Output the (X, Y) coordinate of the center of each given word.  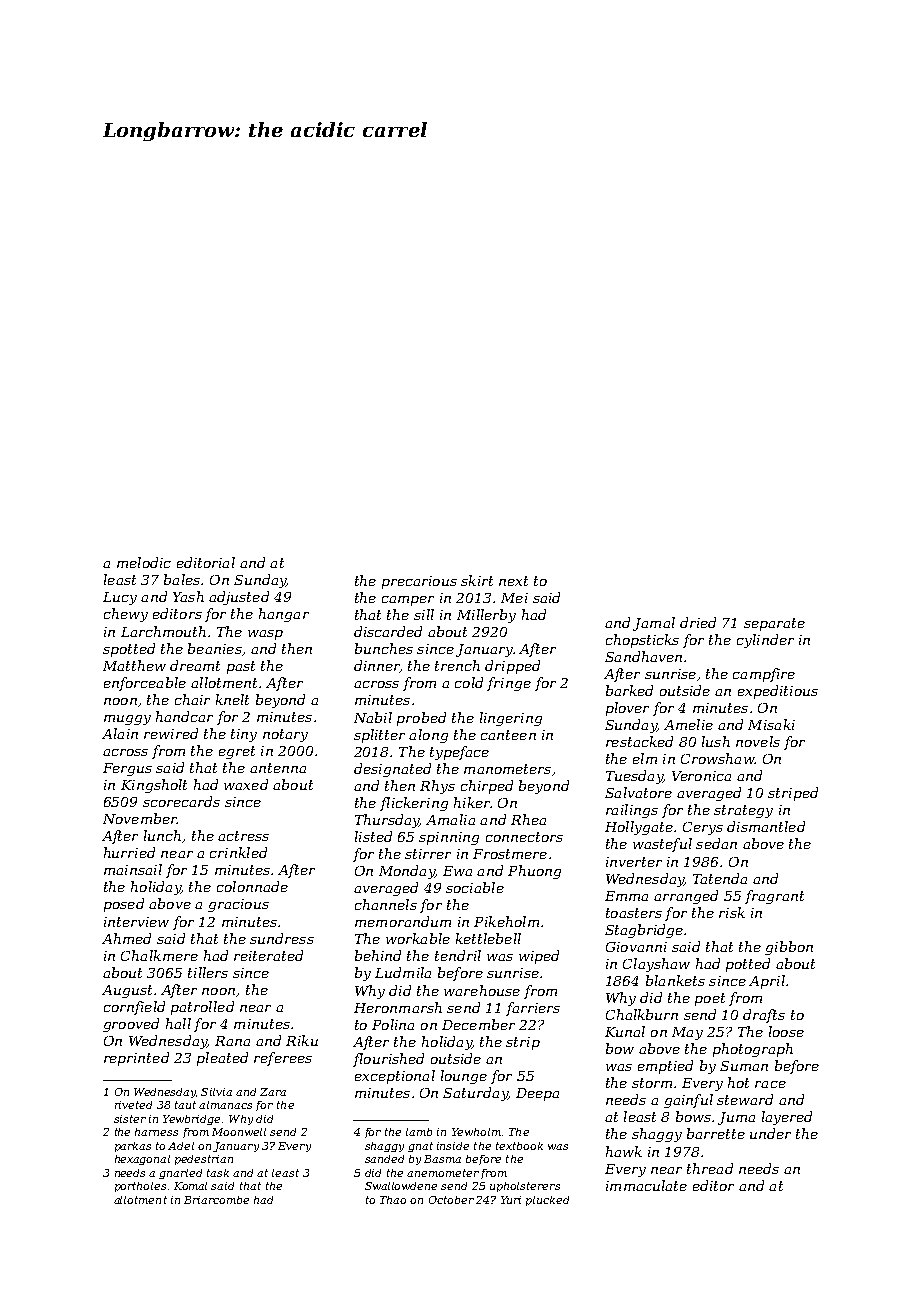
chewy (126, 615)
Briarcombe (216, 1200)
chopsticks (642, 641)
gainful (688, 1101)
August (127, 991)
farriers (533, 1009)
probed (421, 719)
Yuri (511, 1200)
